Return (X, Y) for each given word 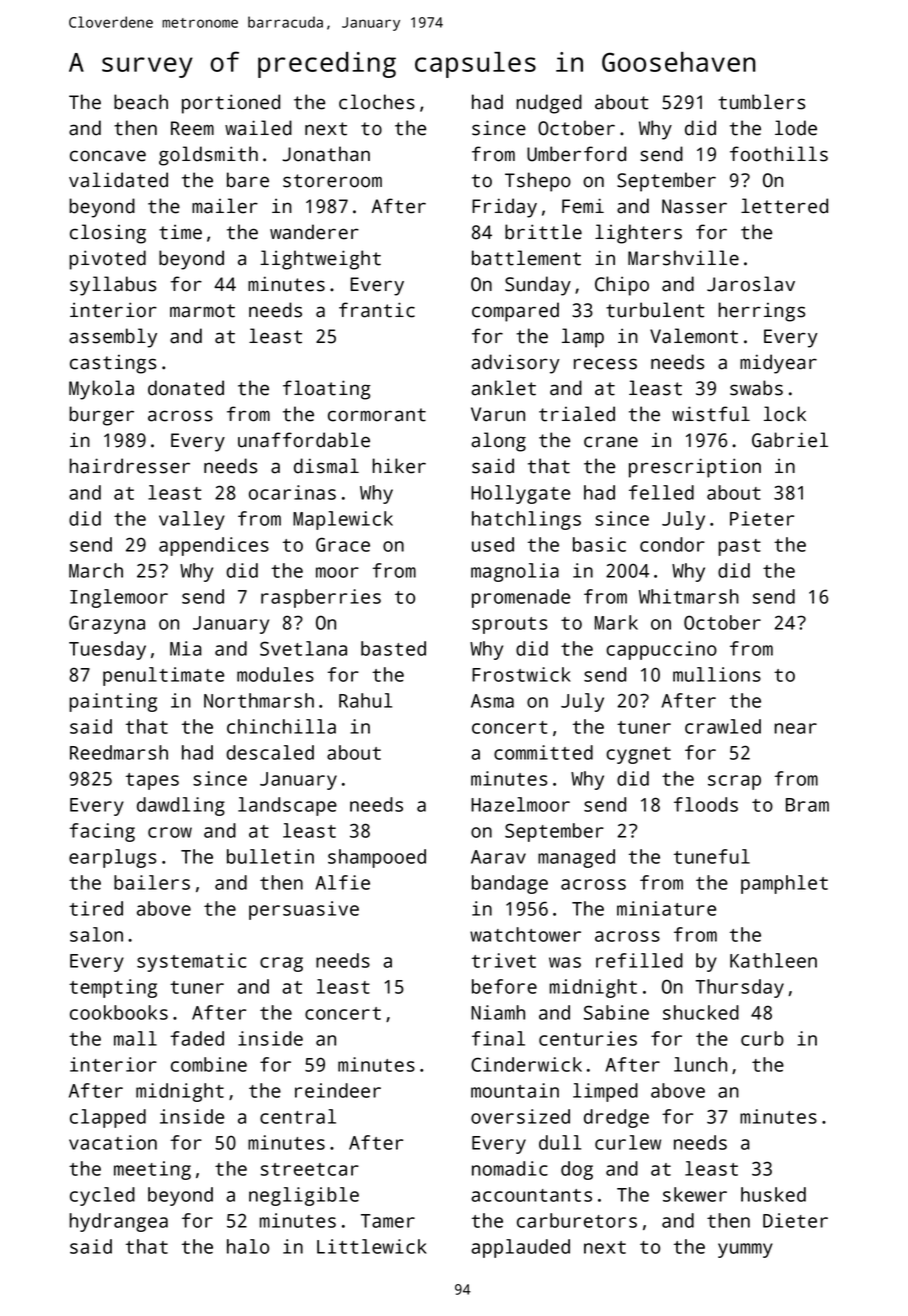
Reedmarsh (119, 752)
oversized (520, 1116)
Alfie (342, 882)
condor (672, 544)
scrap (734, 782)
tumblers (761, 102)
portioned (231, 104)
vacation (113, 1142)
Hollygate (520, 494)
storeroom (332, 181)
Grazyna (107, 624)
